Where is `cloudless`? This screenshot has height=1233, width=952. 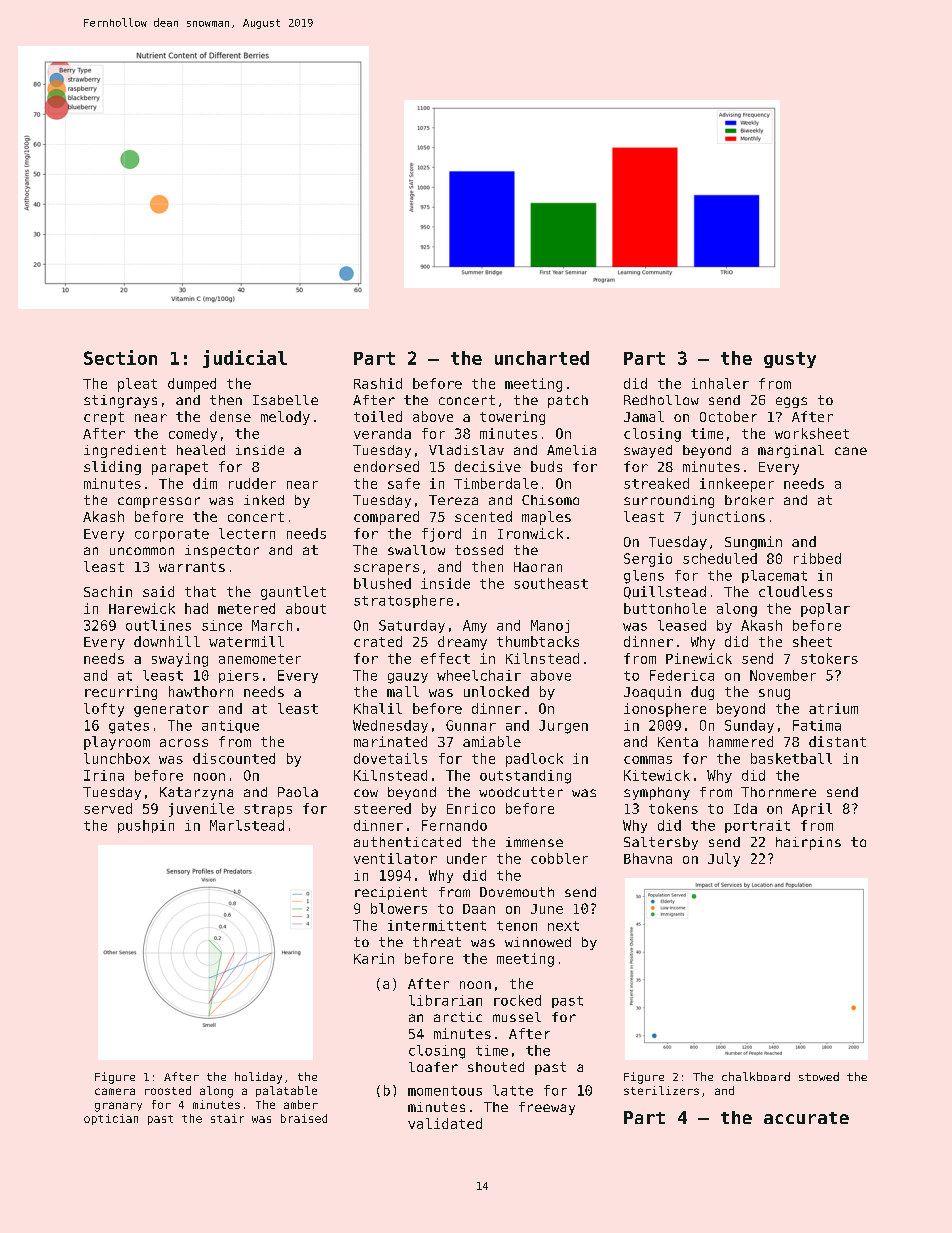
cloudless is located at coordinates (795, 591).
